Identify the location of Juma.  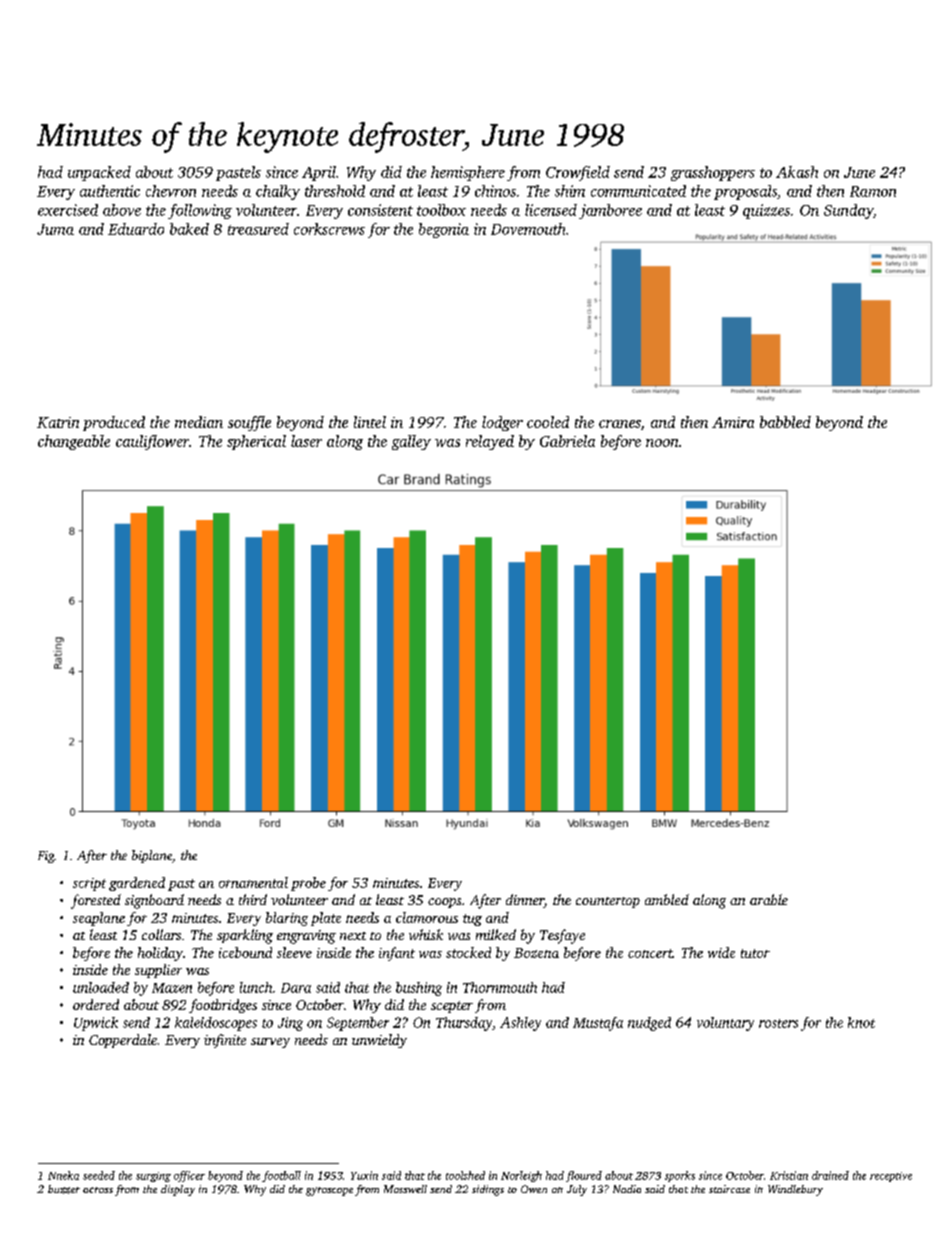
(55, 229).
